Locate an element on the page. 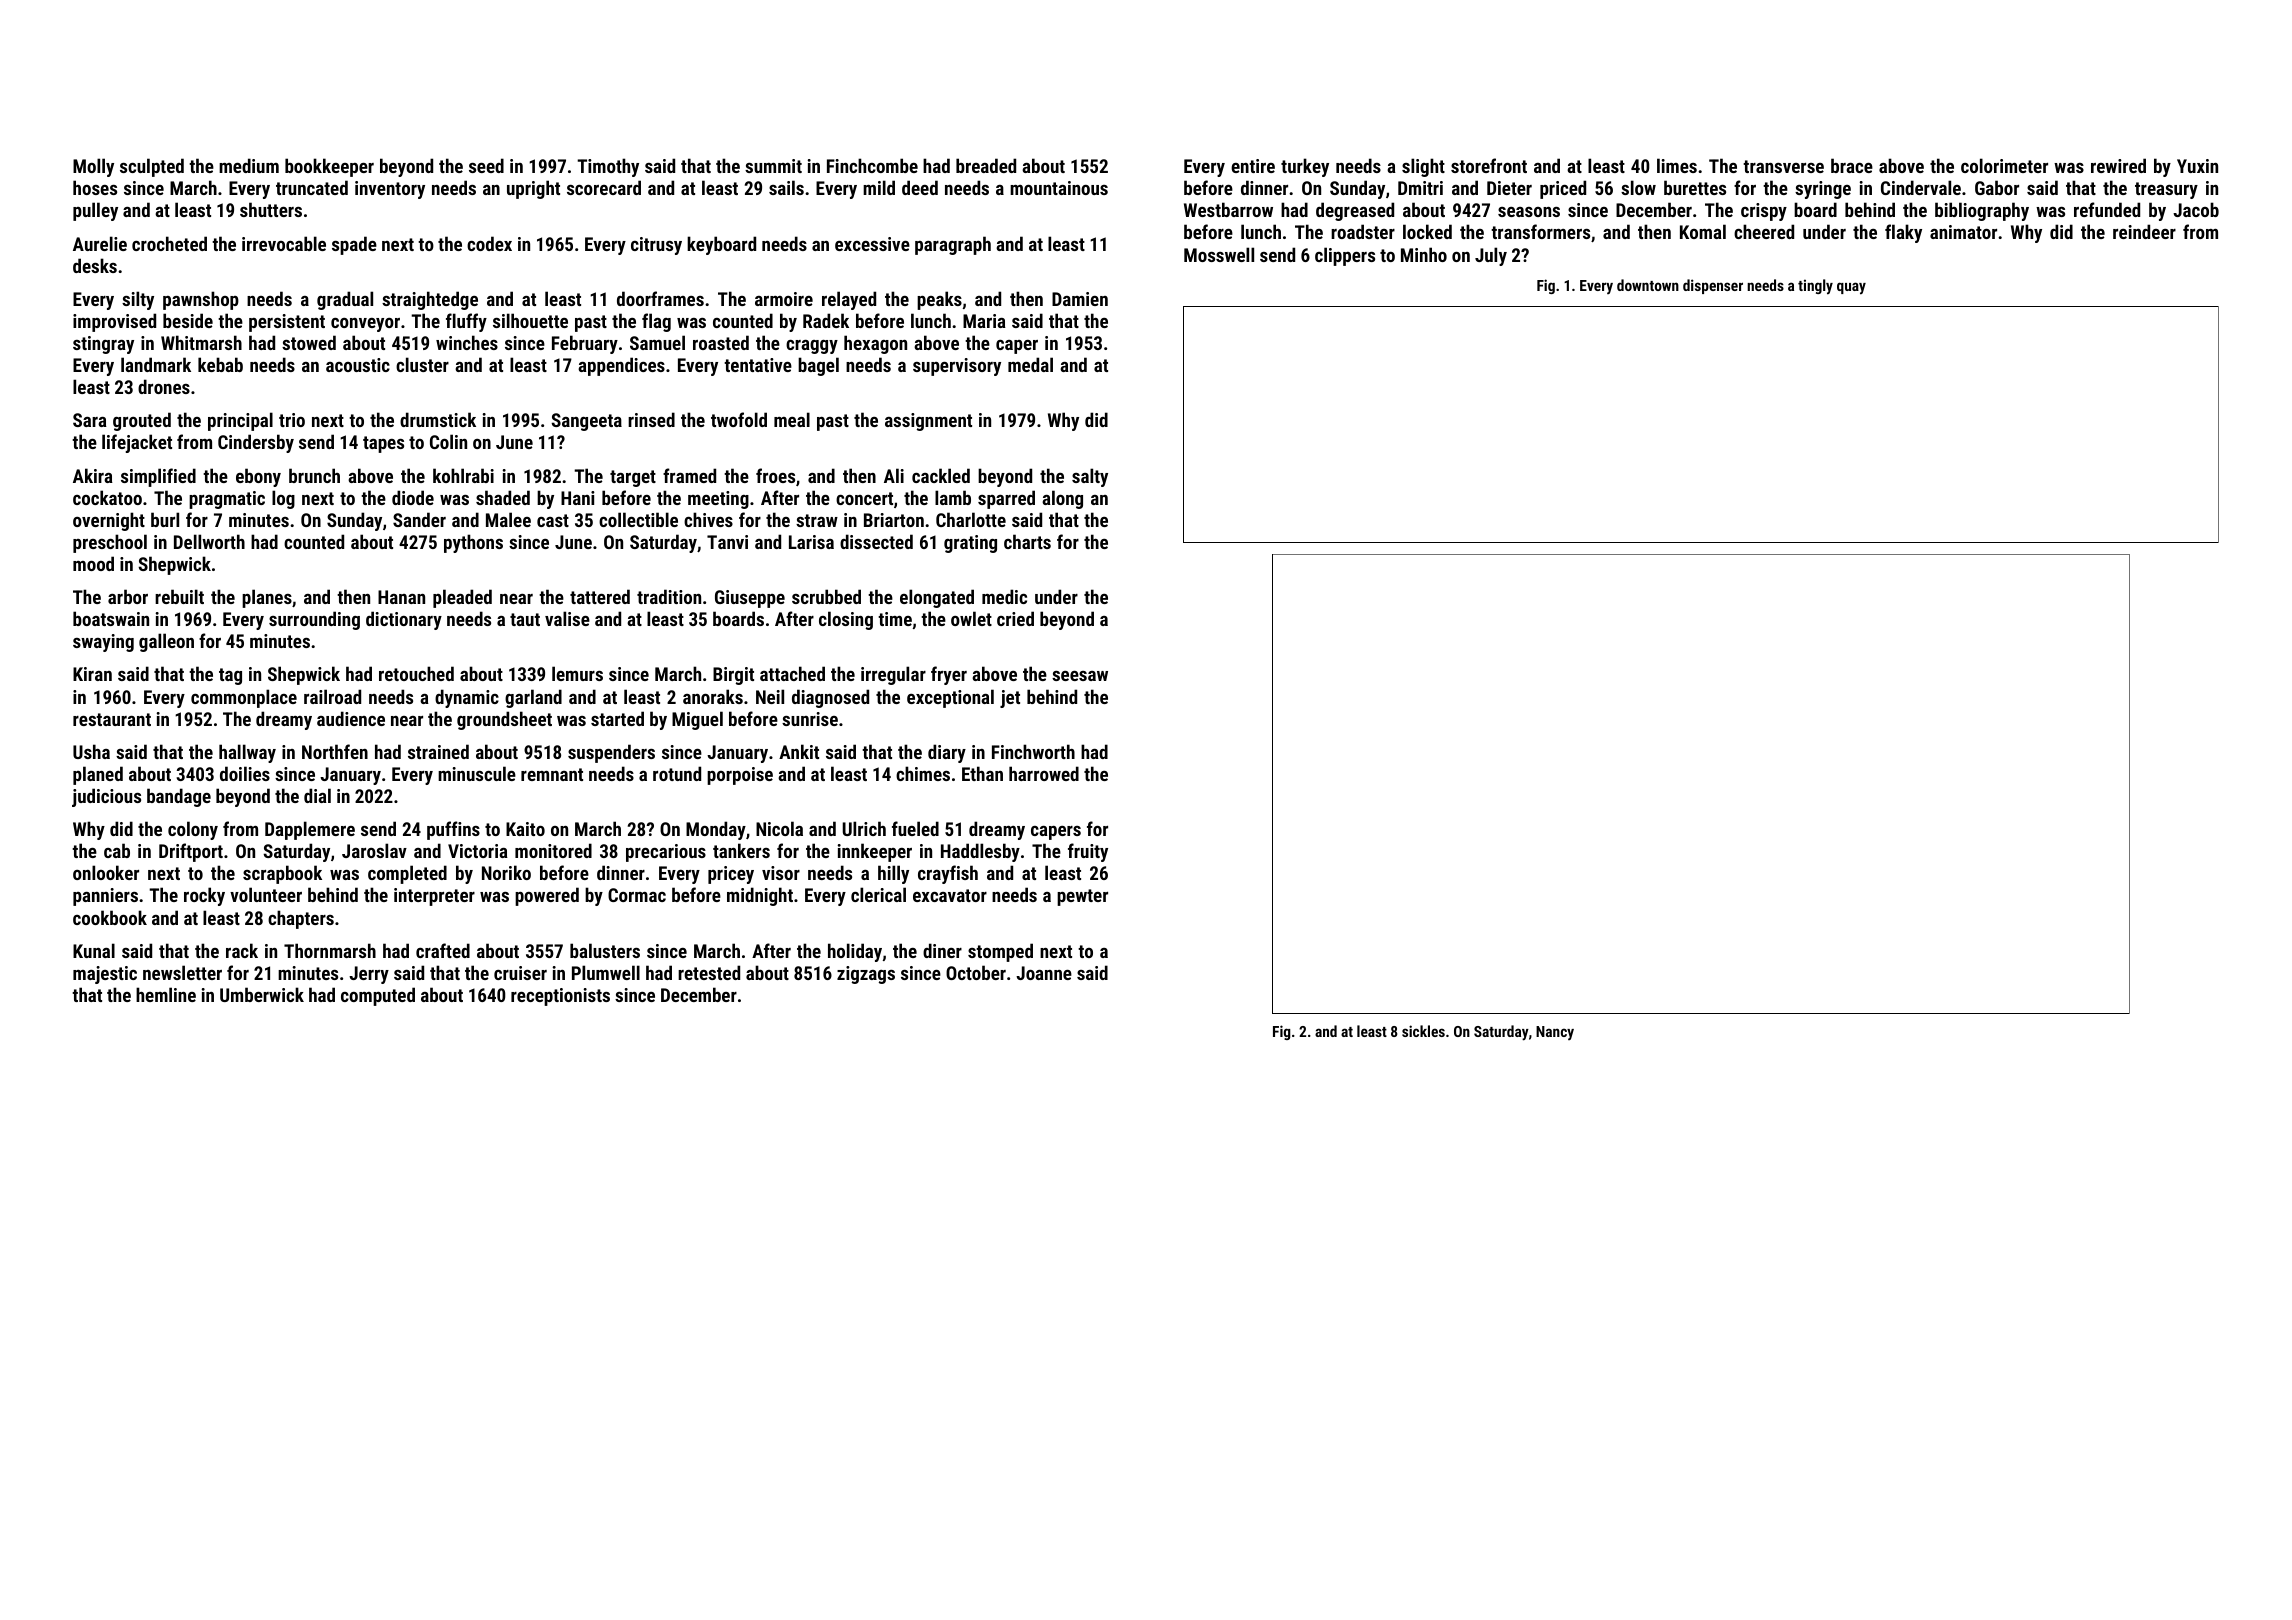 The width and height of the image is (2292, 1620). paragraph is located at coordinates (953, 245).
